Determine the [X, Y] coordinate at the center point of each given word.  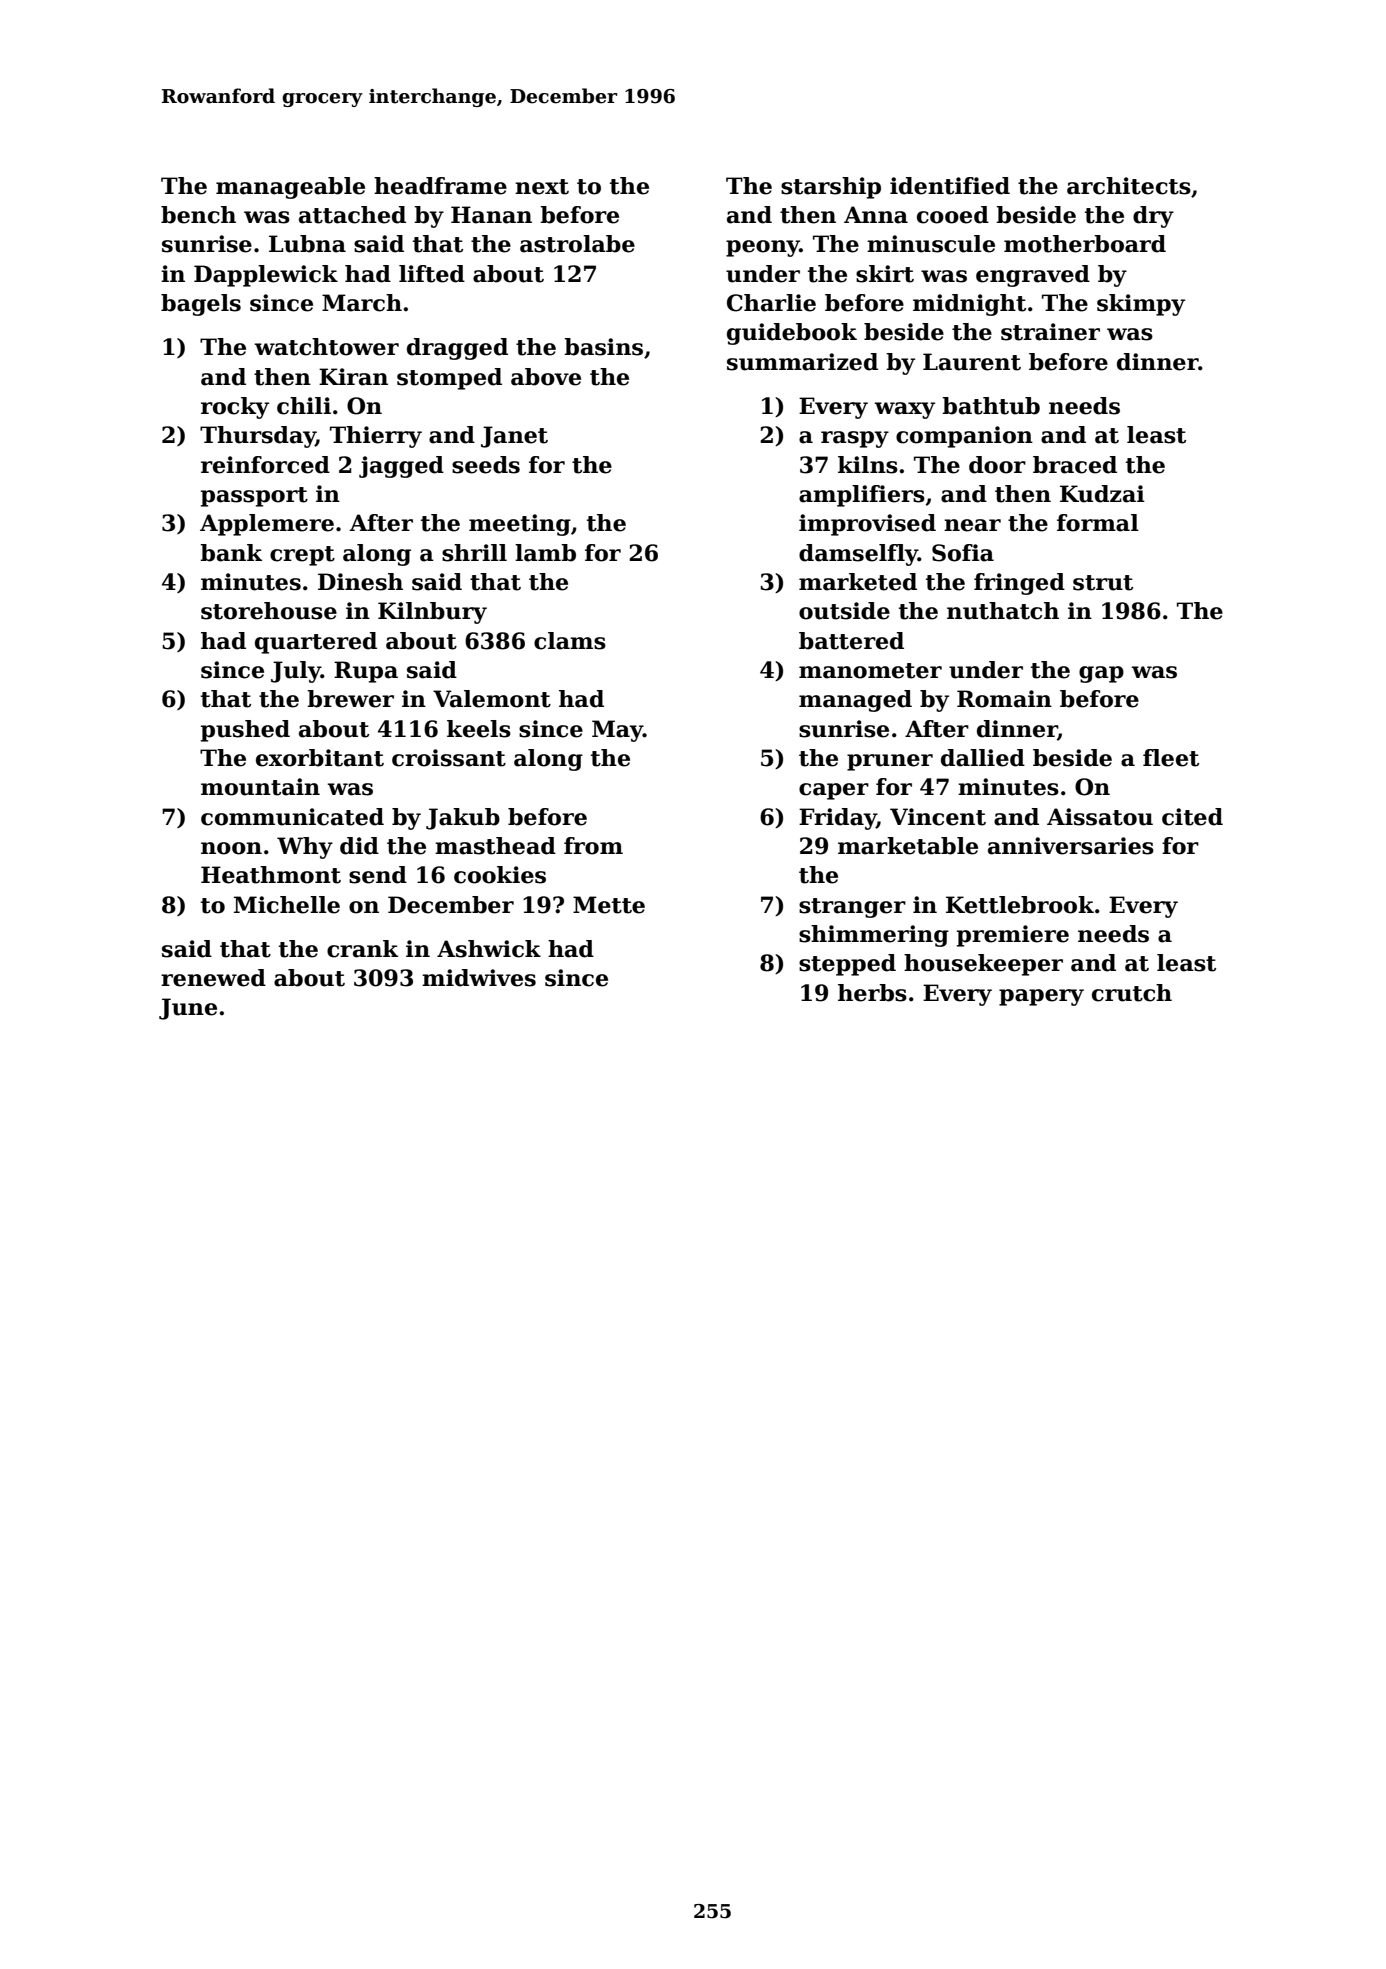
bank [231, 553]
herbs [872, 993]
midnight [969, 305]
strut [1103, 583]
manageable [290, 188]
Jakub [463, 819]
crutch [1132, 993]
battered [851, 641]
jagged [401, 467]
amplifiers [862, 496]
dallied [983, 758]
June [188, 1009]
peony [763, 248]
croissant [449, 758]
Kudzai [1102, 494]
